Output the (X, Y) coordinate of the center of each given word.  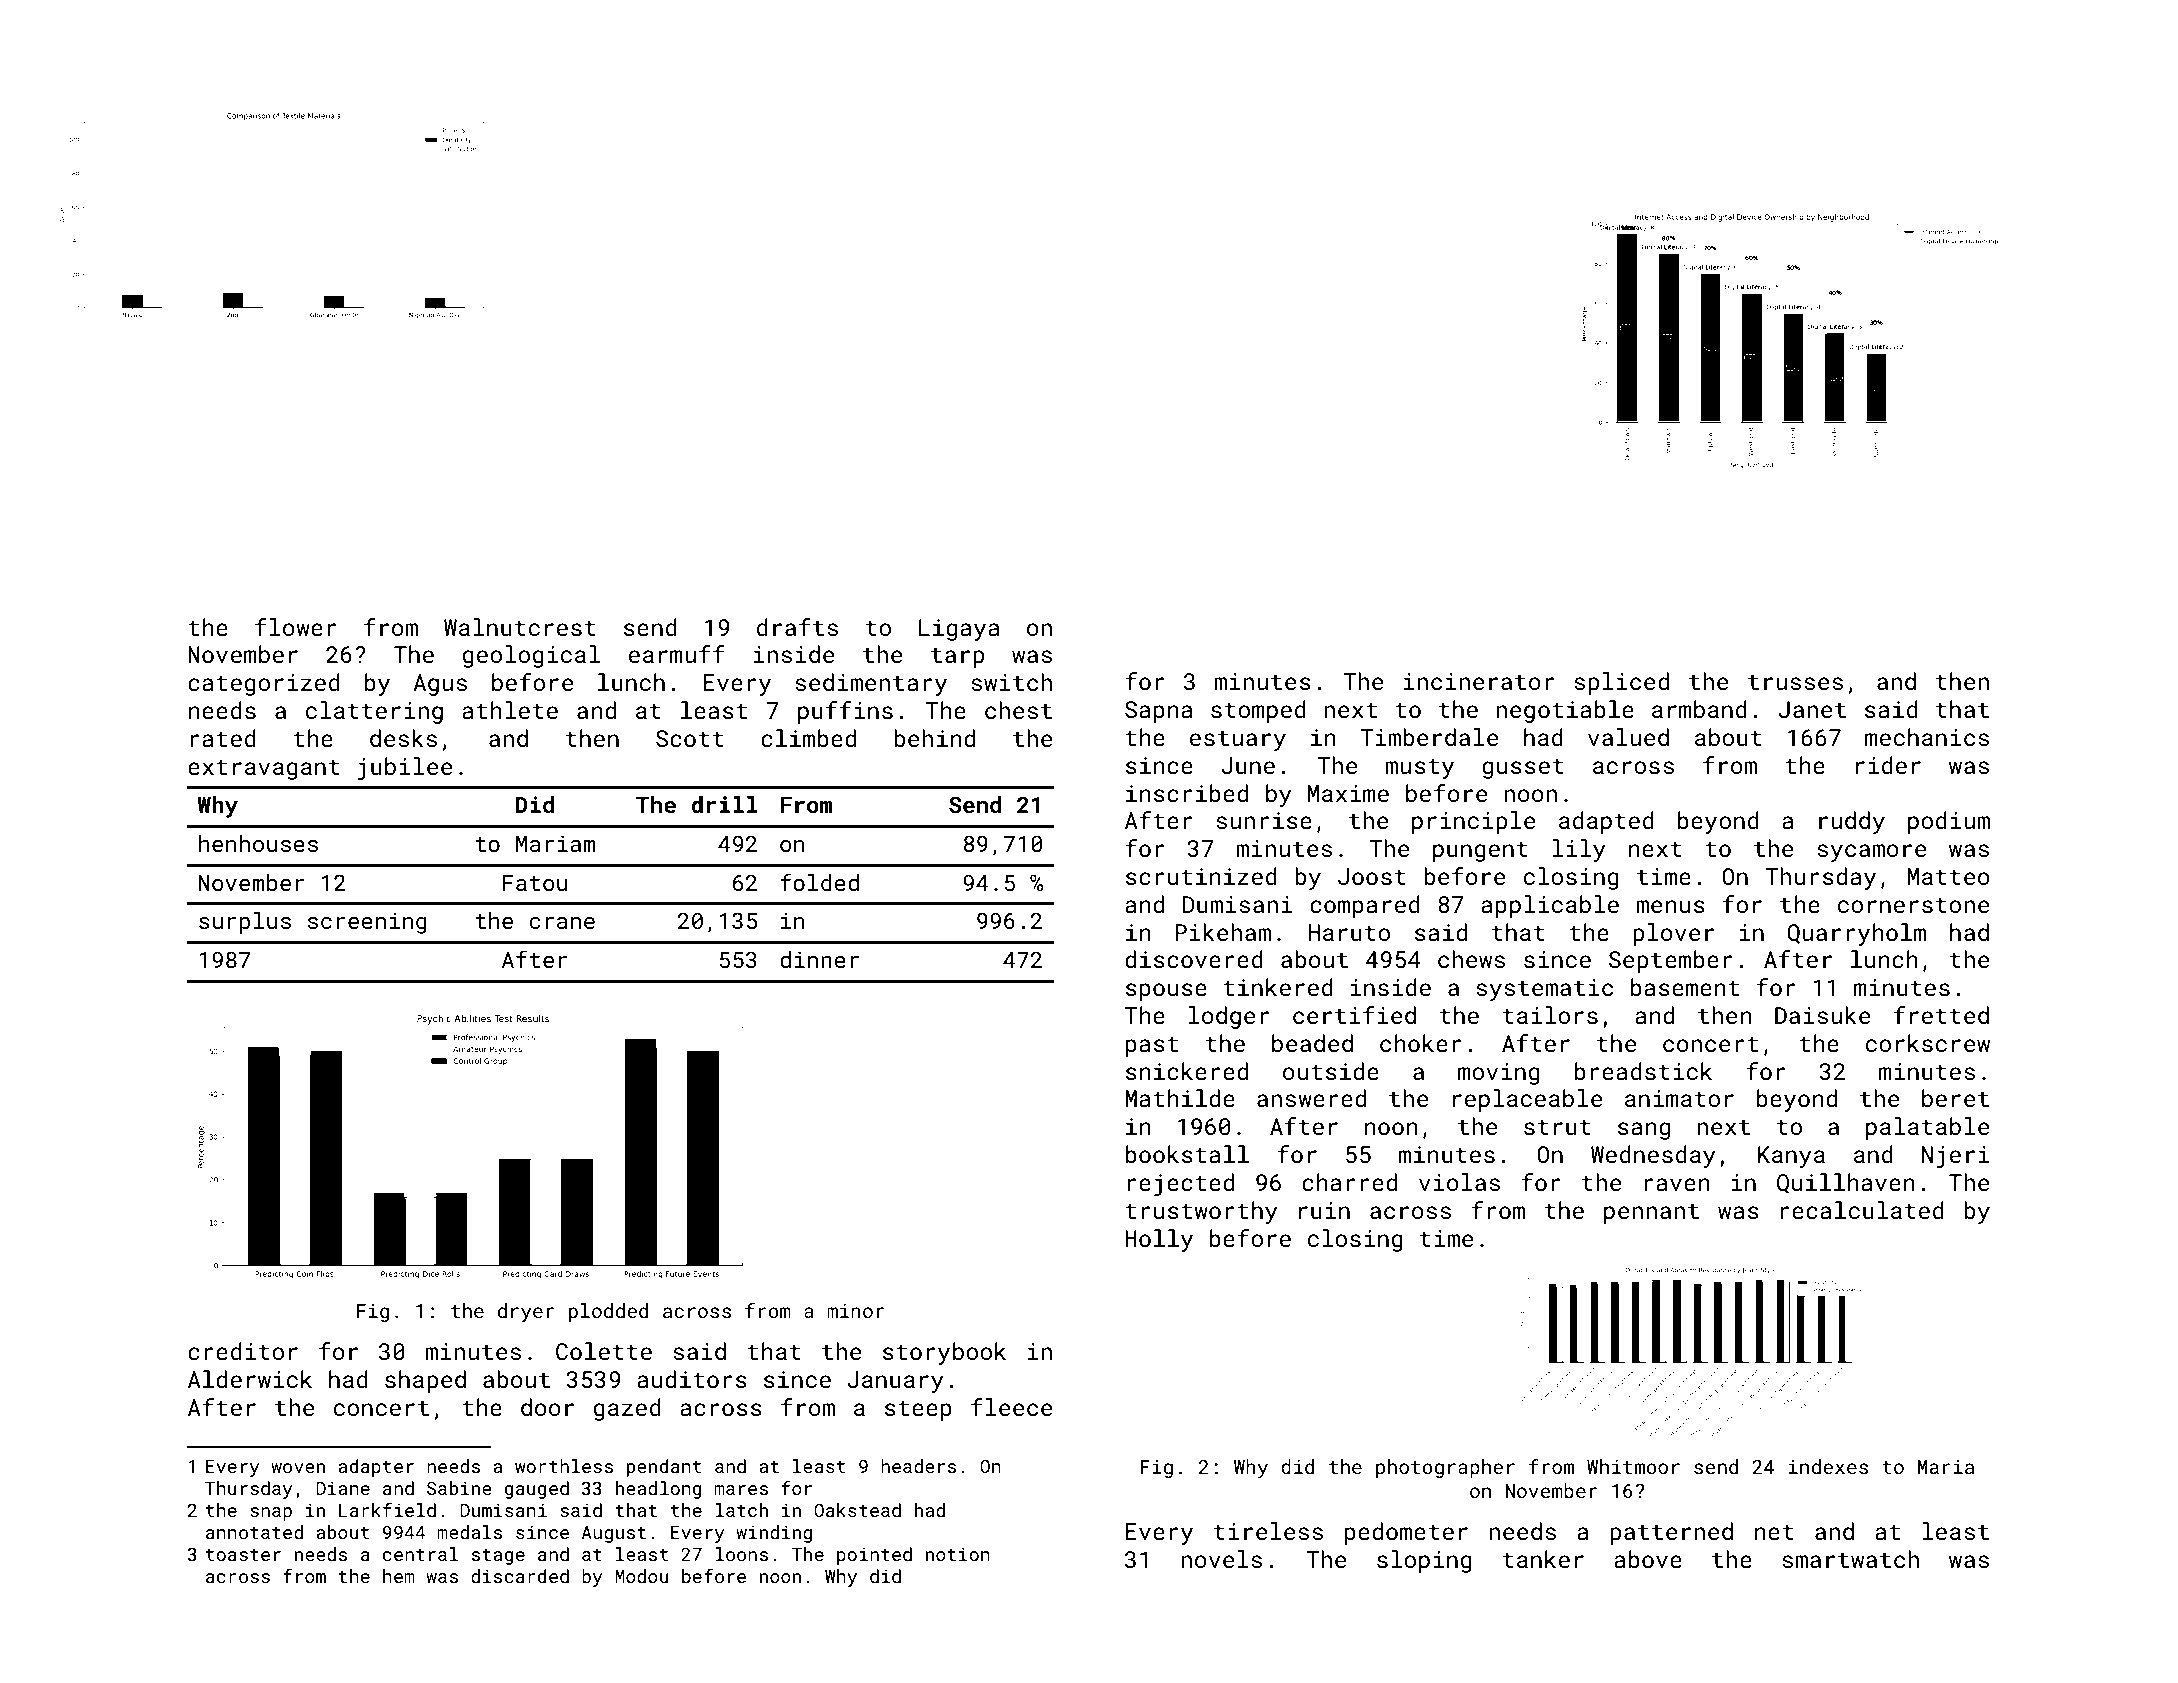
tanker (1543, 1559)
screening (367, 923)
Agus (440, 685)
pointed (874, 1556)
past (1152, 1046)
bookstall (1187, 1154)
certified (1354, 1015)
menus (1670, 906)
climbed (808, 738)
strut (1557, 1127)
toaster (243, 1555)
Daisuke (1822, 1015)
